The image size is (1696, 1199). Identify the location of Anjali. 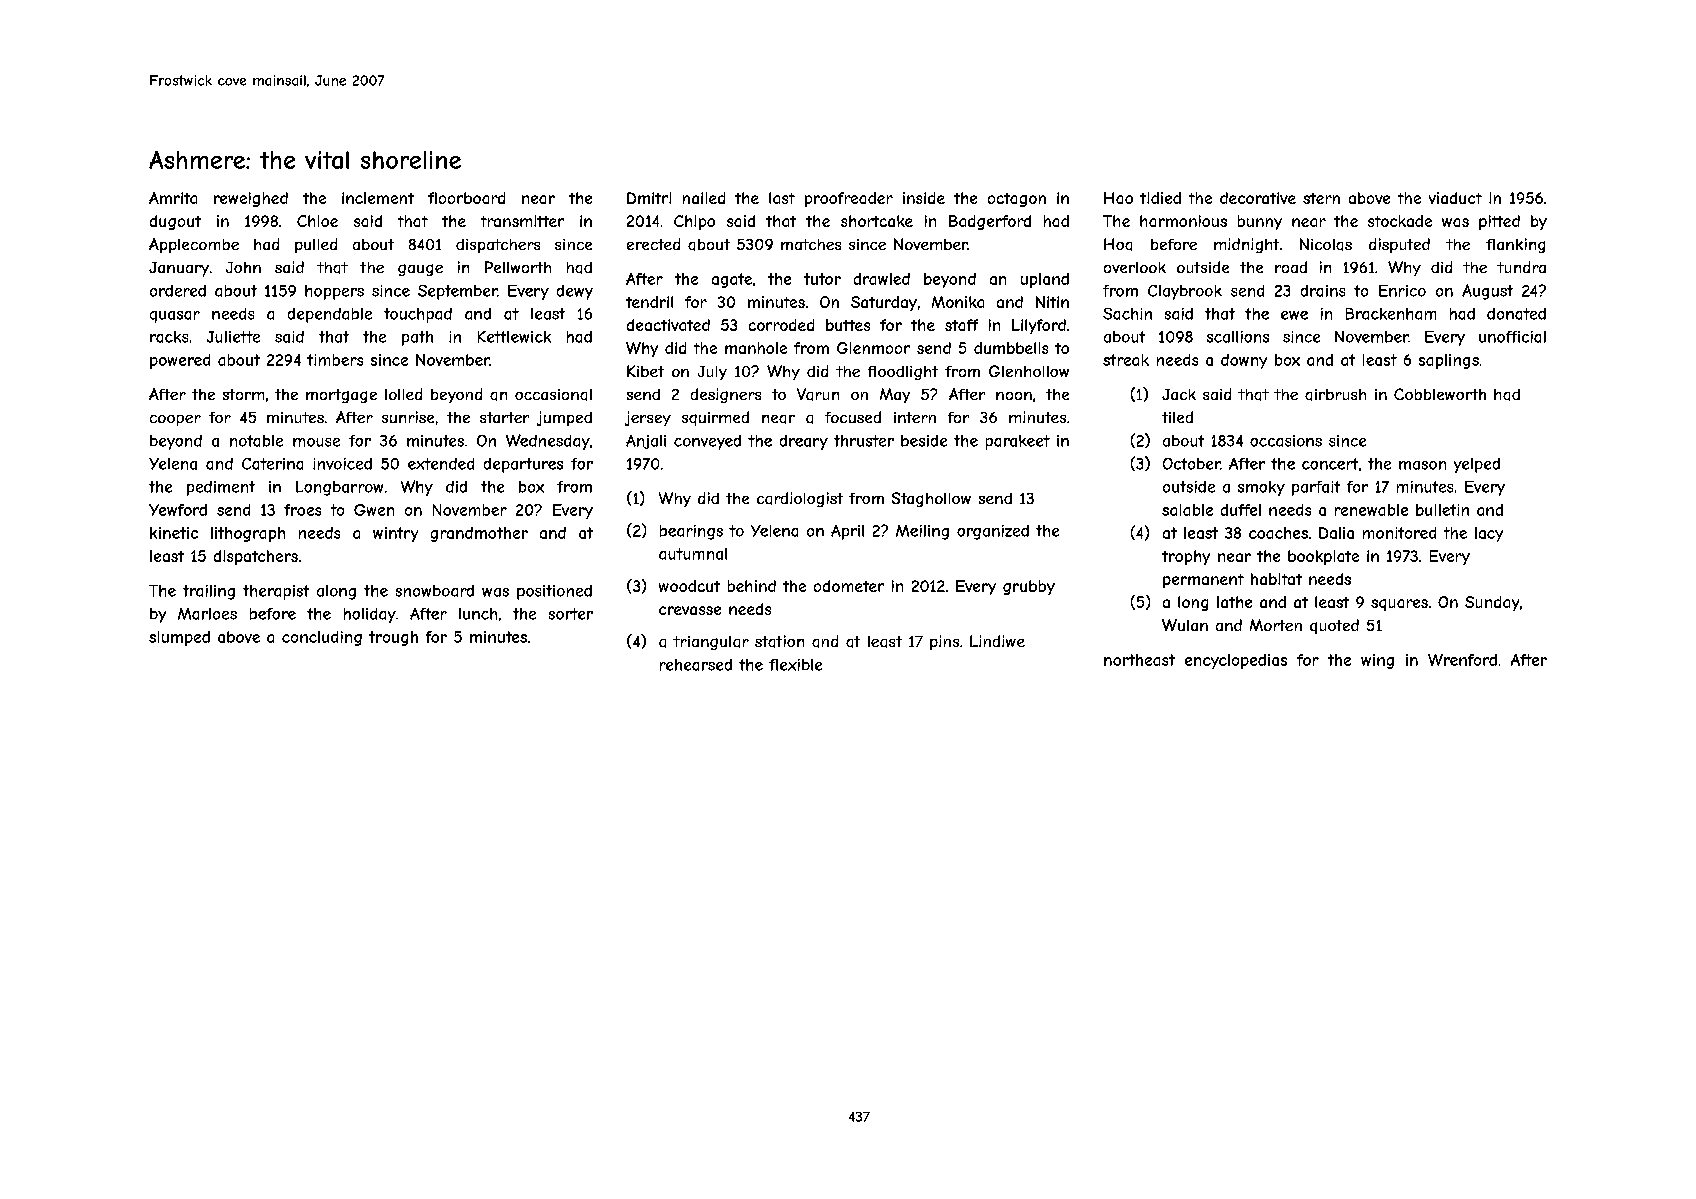
(646, 442).
